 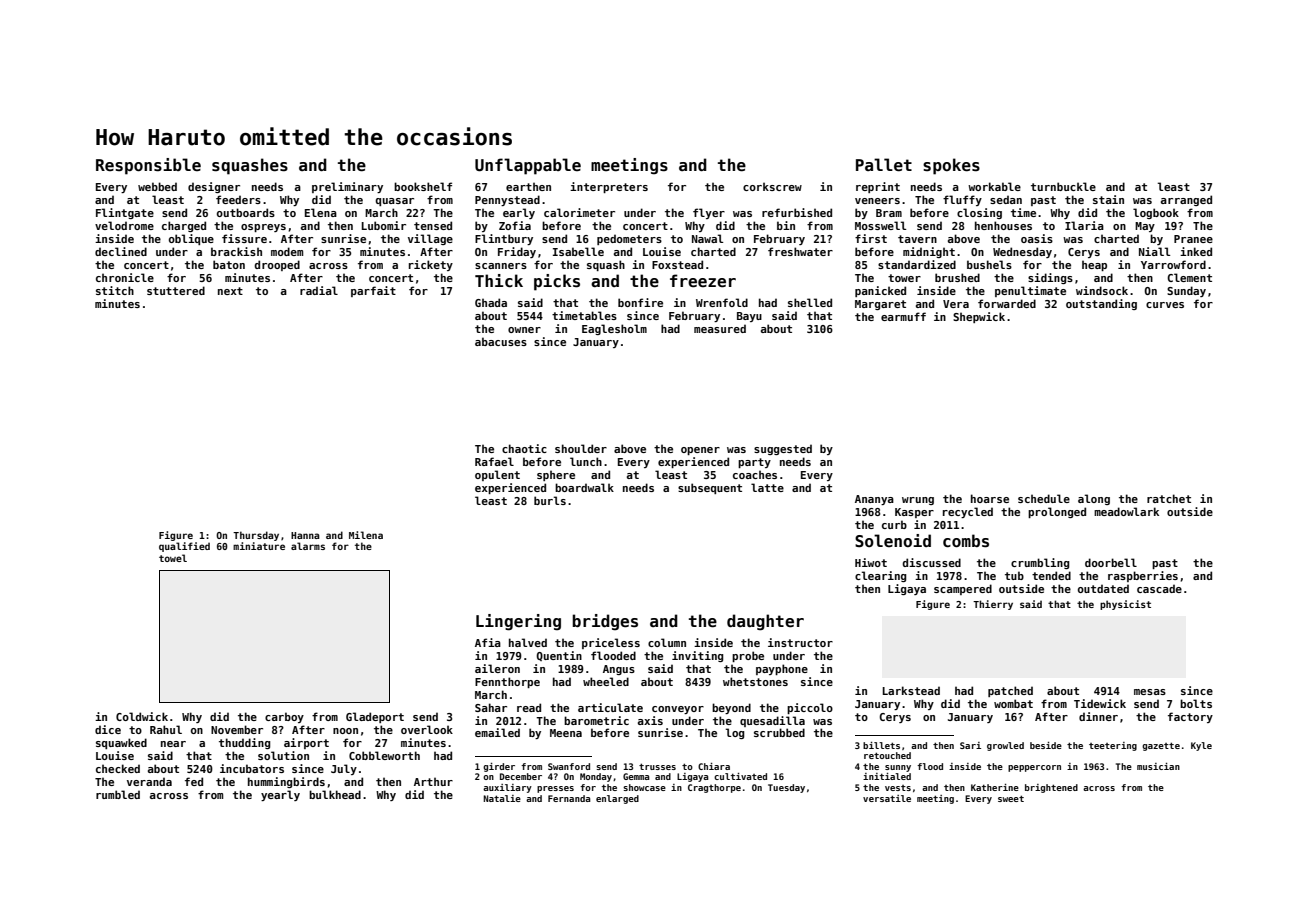 I want to click on Responsible, so click(x=148, y=166).
